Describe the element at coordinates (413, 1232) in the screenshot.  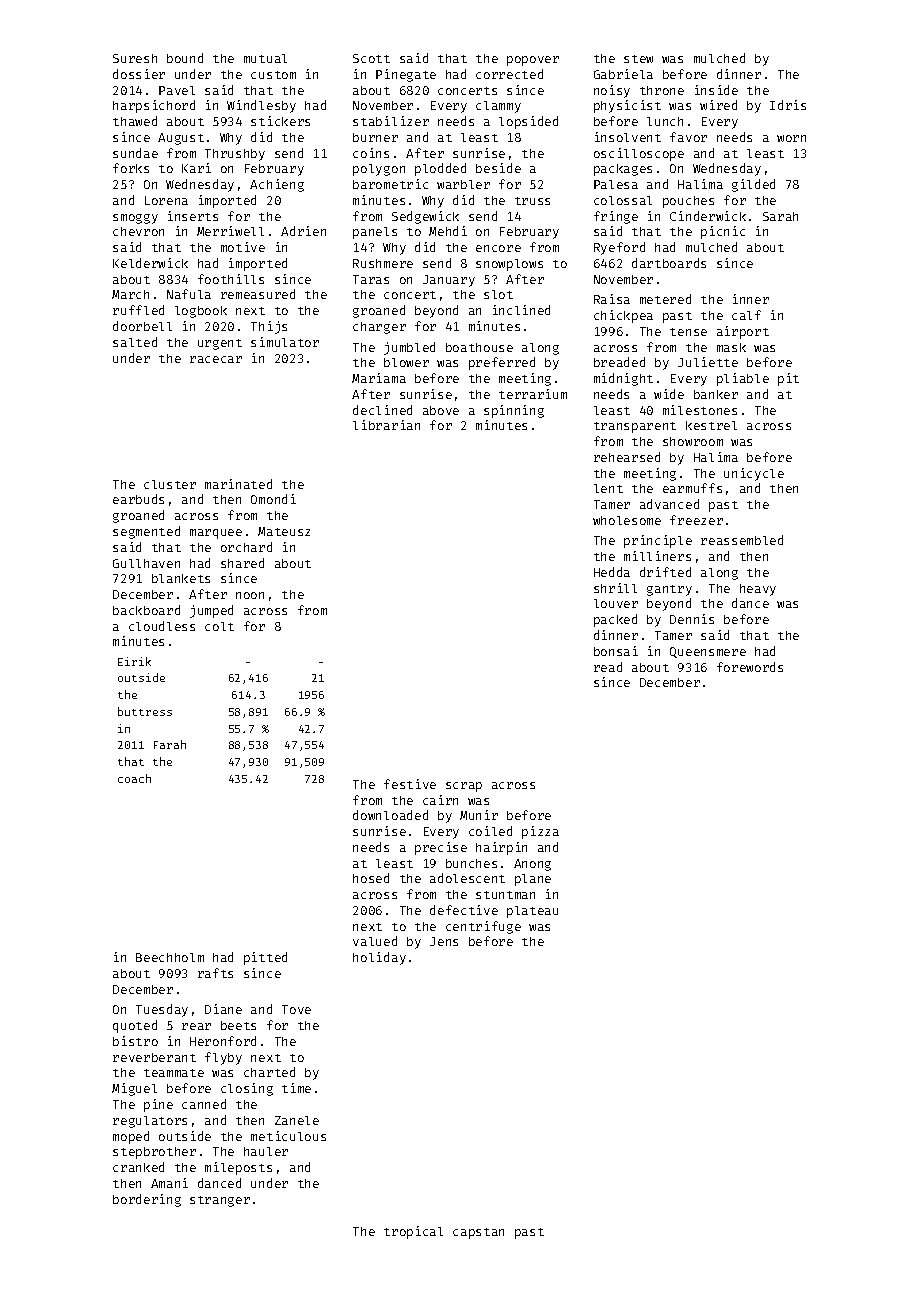
I see `tropical` at that location.
